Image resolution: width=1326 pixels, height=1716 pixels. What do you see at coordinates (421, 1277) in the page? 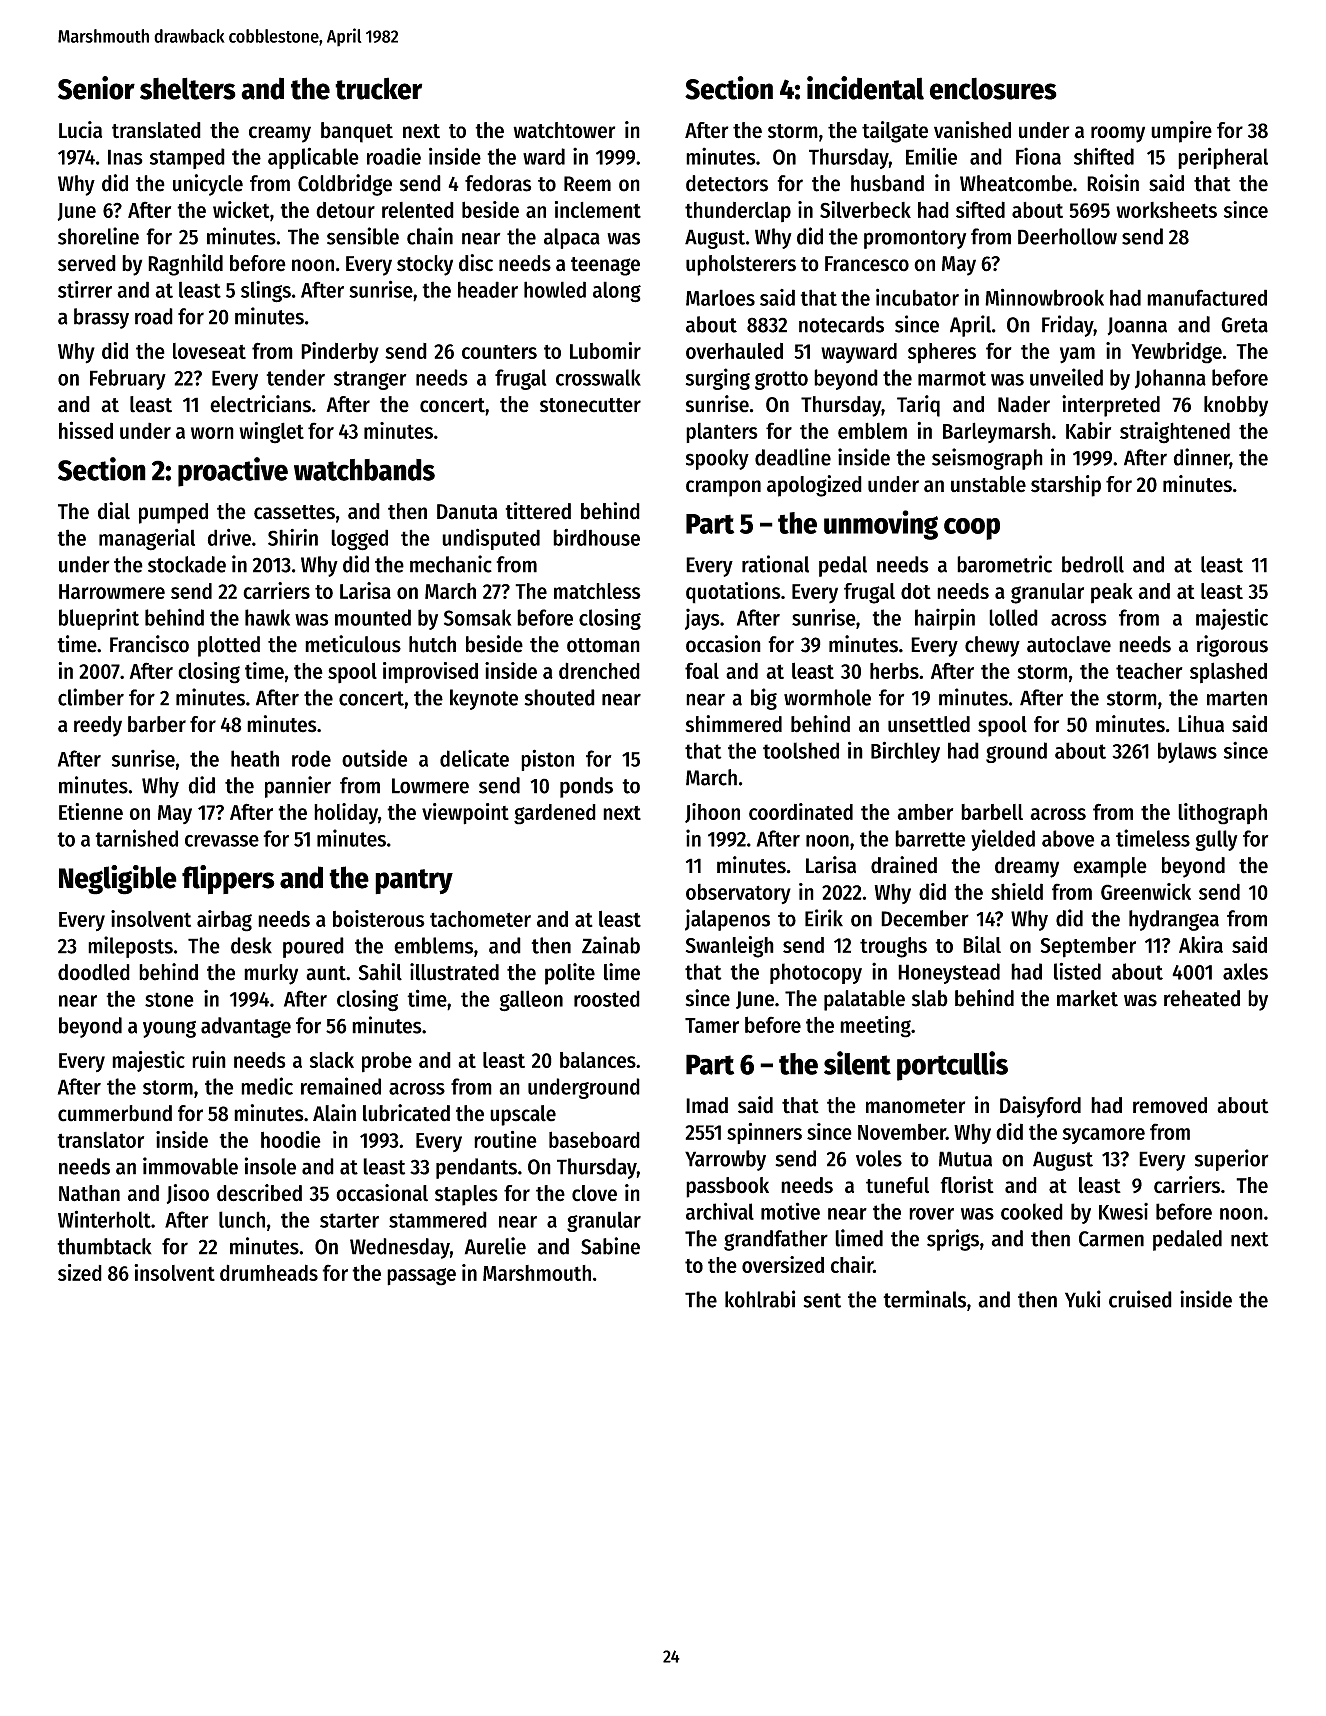
I see `passage` at bounding box center [421, 1277].
